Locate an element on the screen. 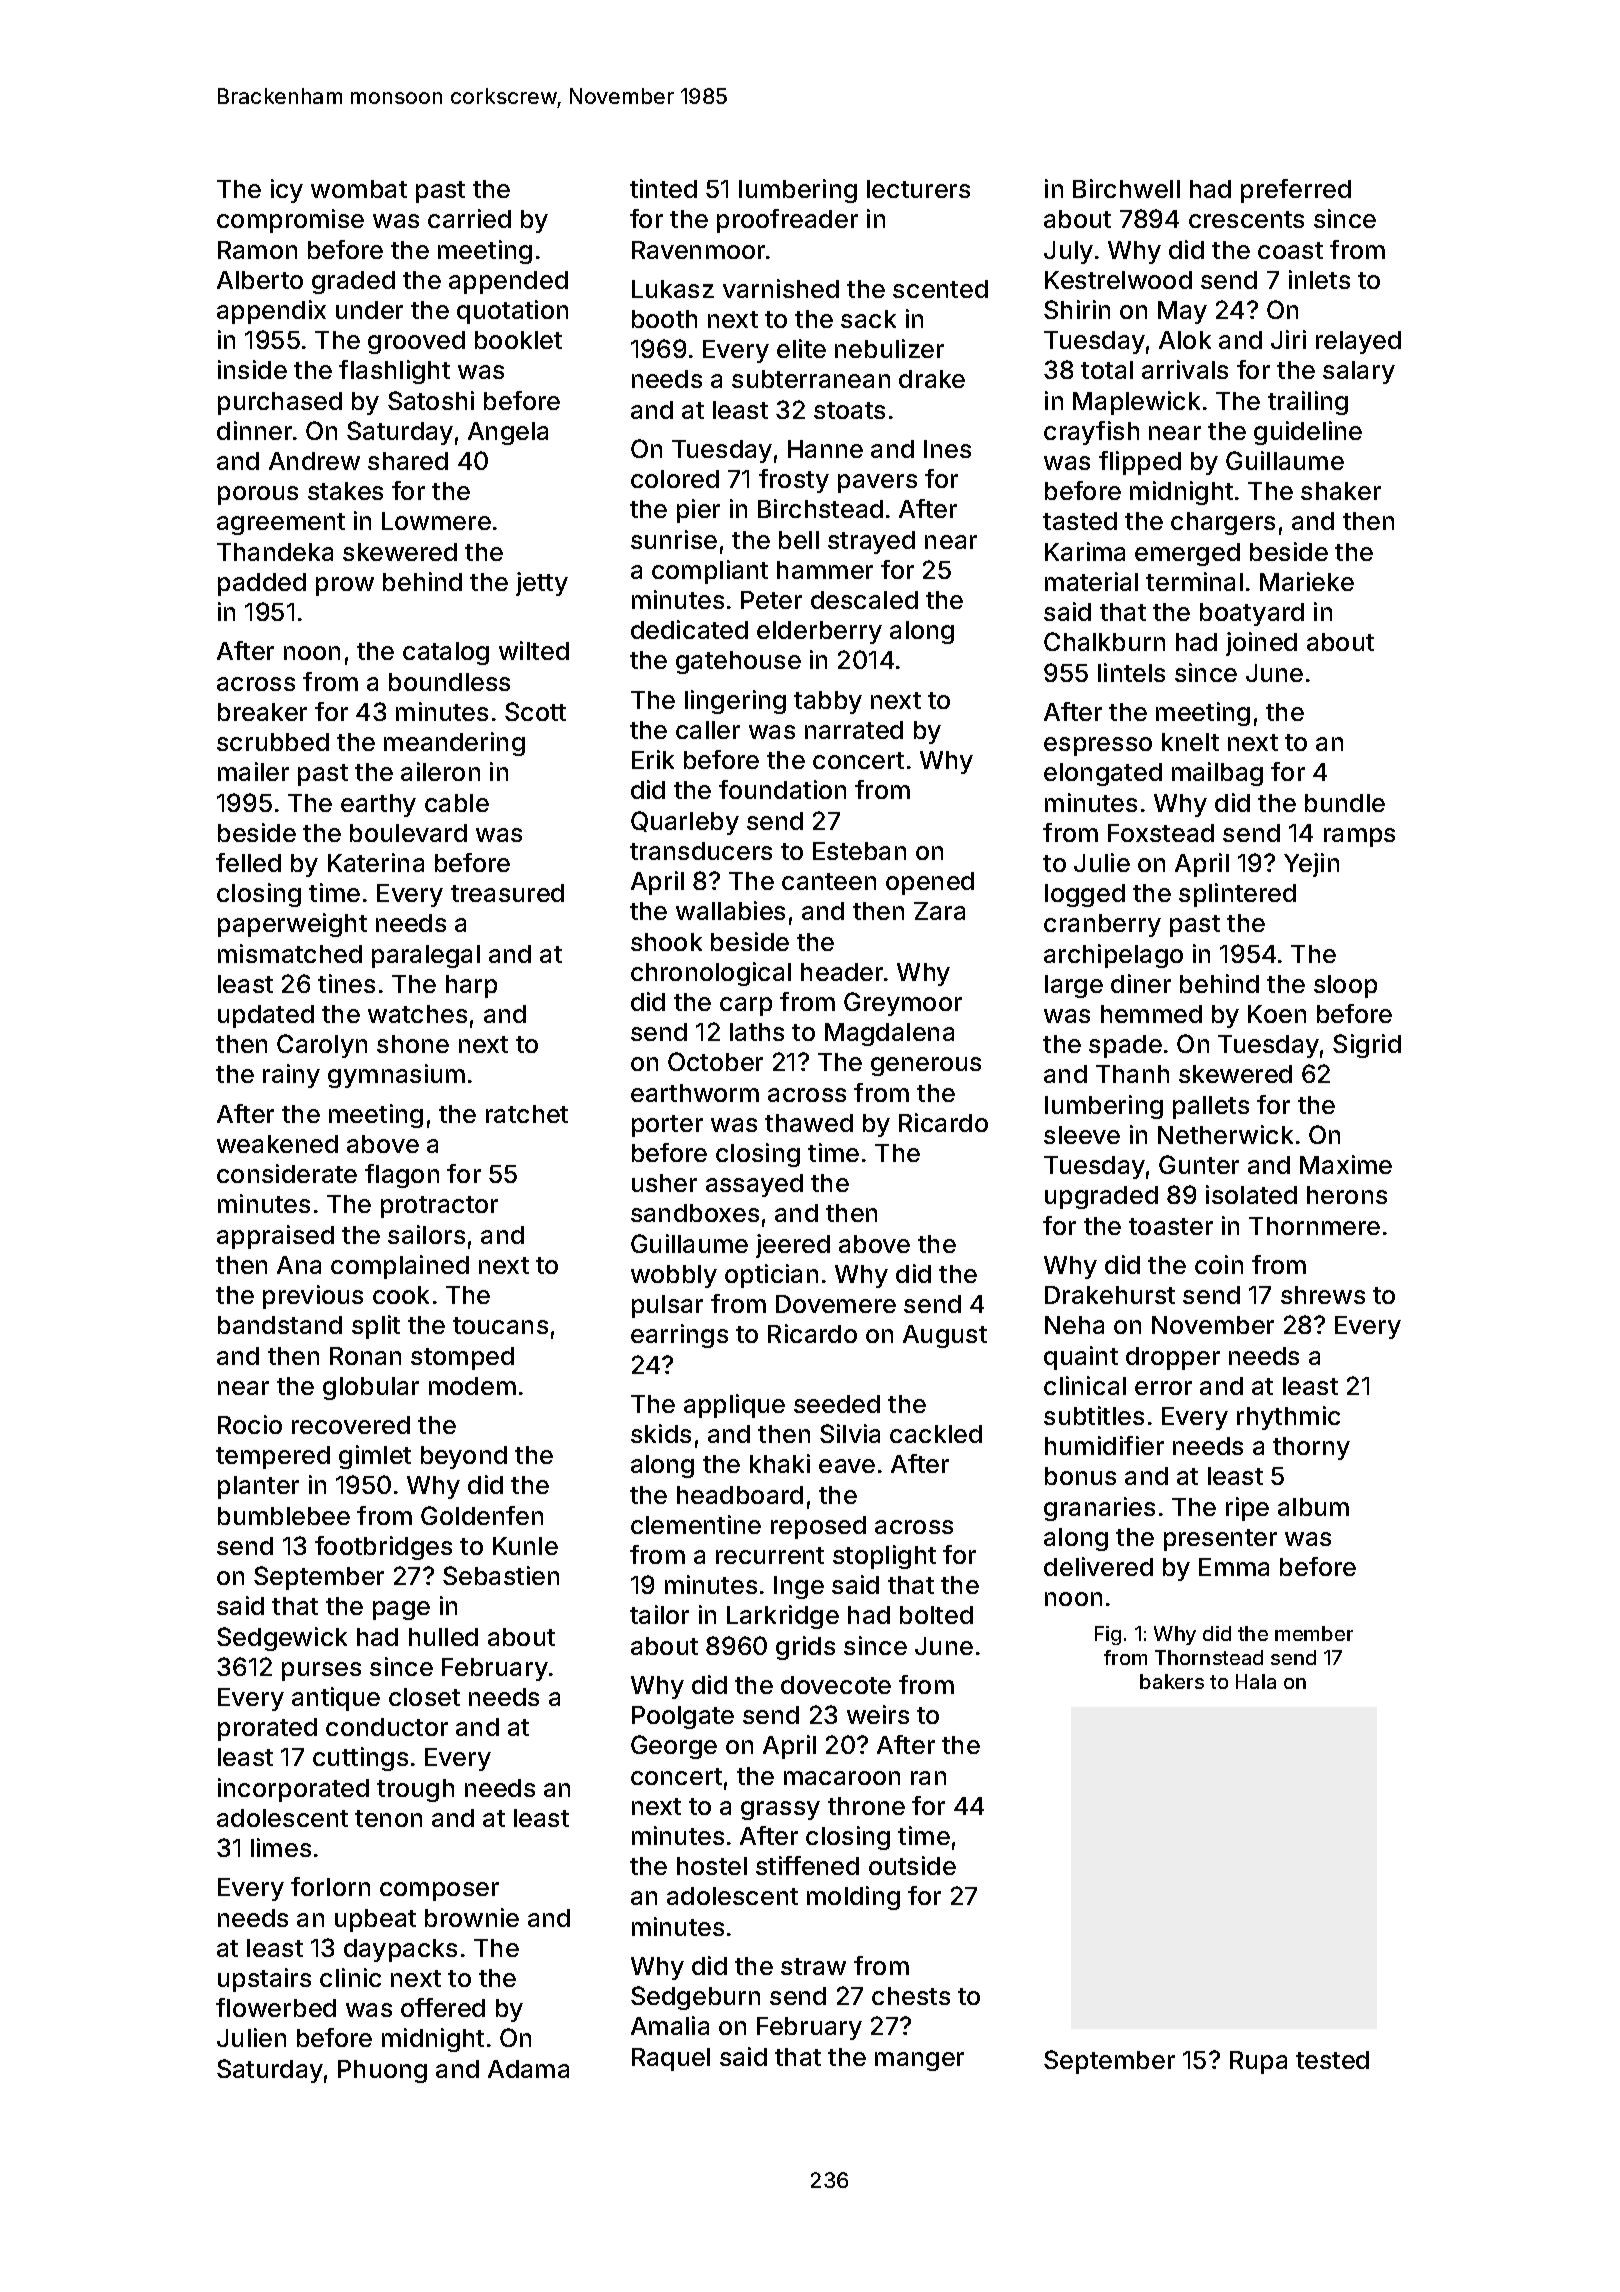  flowerbed is located at coordinates (276, 2007).
